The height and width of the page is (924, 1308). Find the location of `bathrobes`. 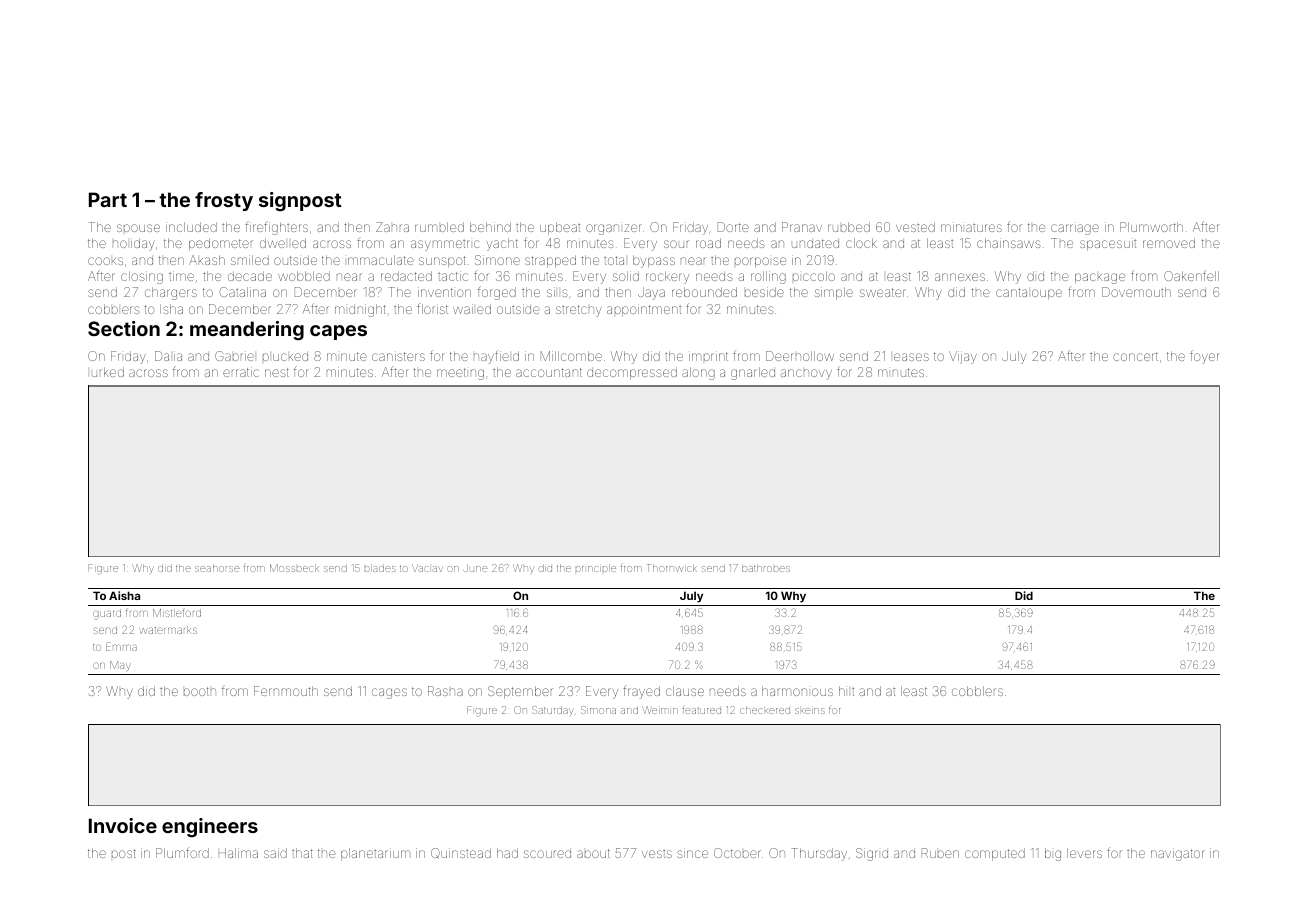

bathrobes is located at coordinates (766, 568).
